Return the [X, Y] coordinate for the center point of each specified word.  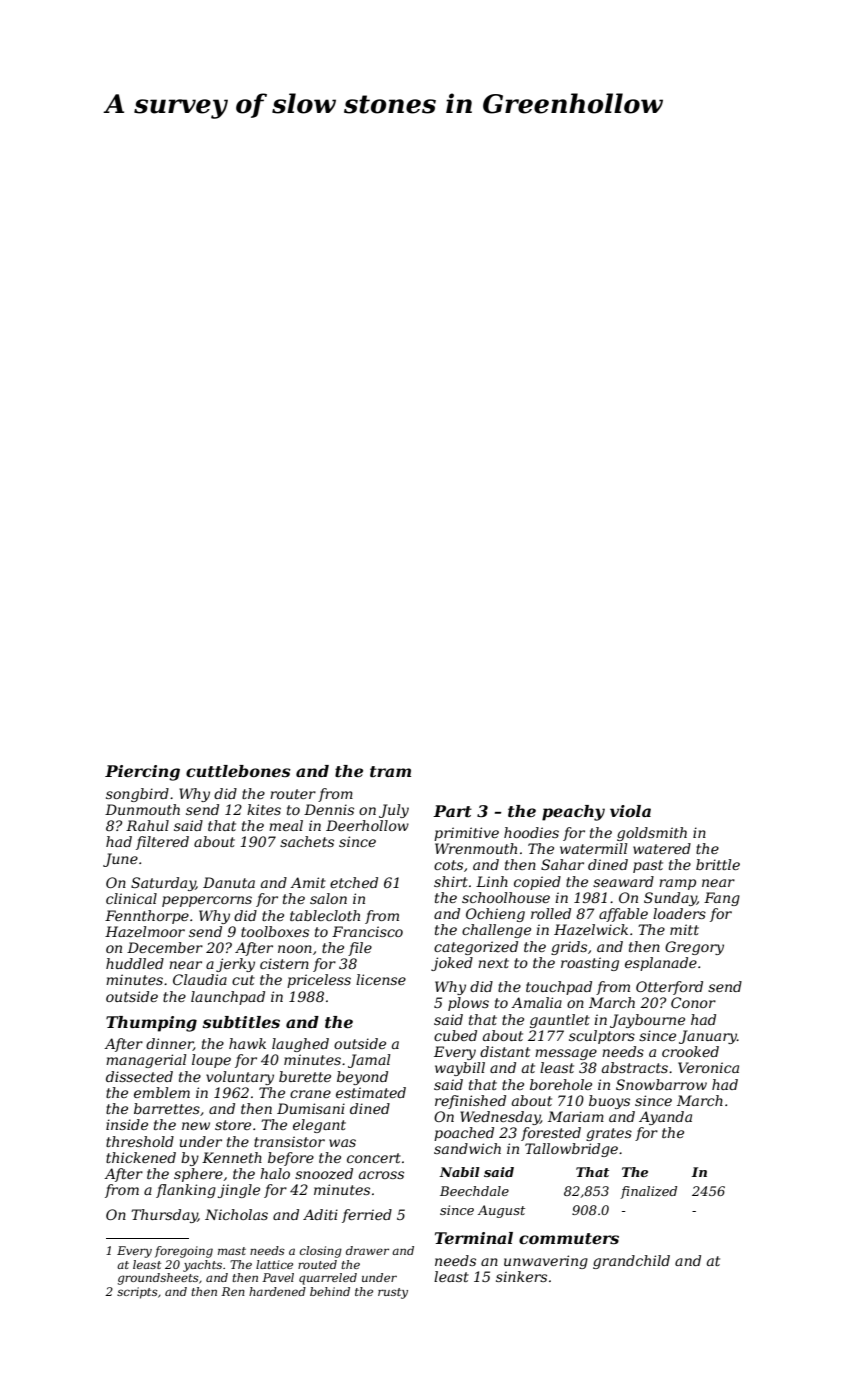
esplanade [661, 964]
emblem [162, 1092]
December [165, 947]
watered [662, 848]
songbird [137, 795]
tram [390, 771]
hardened [277, 1291]
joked [452, 964]
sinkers [521, 1276]
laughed [300, 1045]
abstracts [635, 1067]
